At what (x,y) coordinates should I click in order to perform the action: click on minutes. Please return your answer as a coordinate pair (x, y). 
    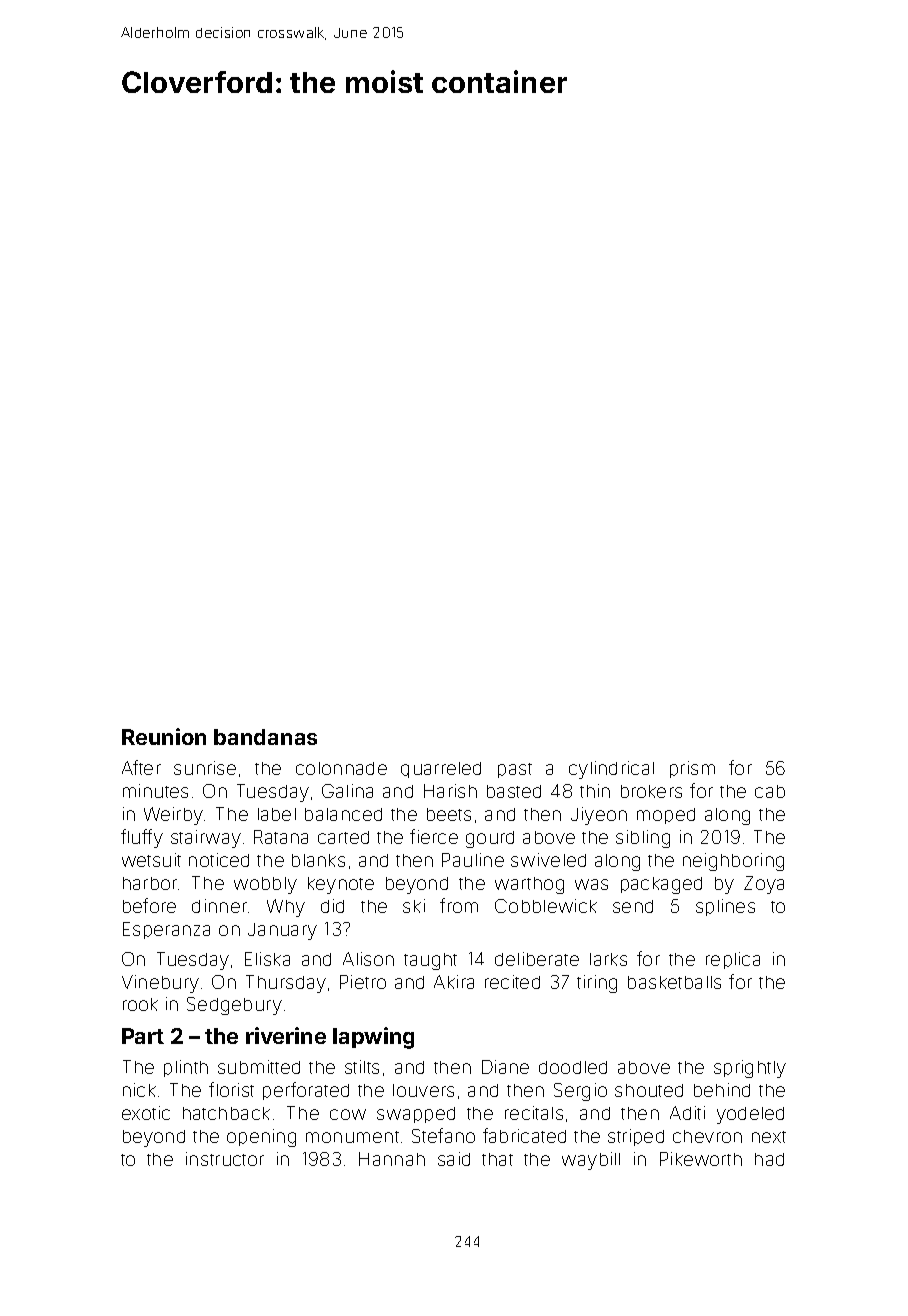
    Looking at the image, I should click on (155, 791).
